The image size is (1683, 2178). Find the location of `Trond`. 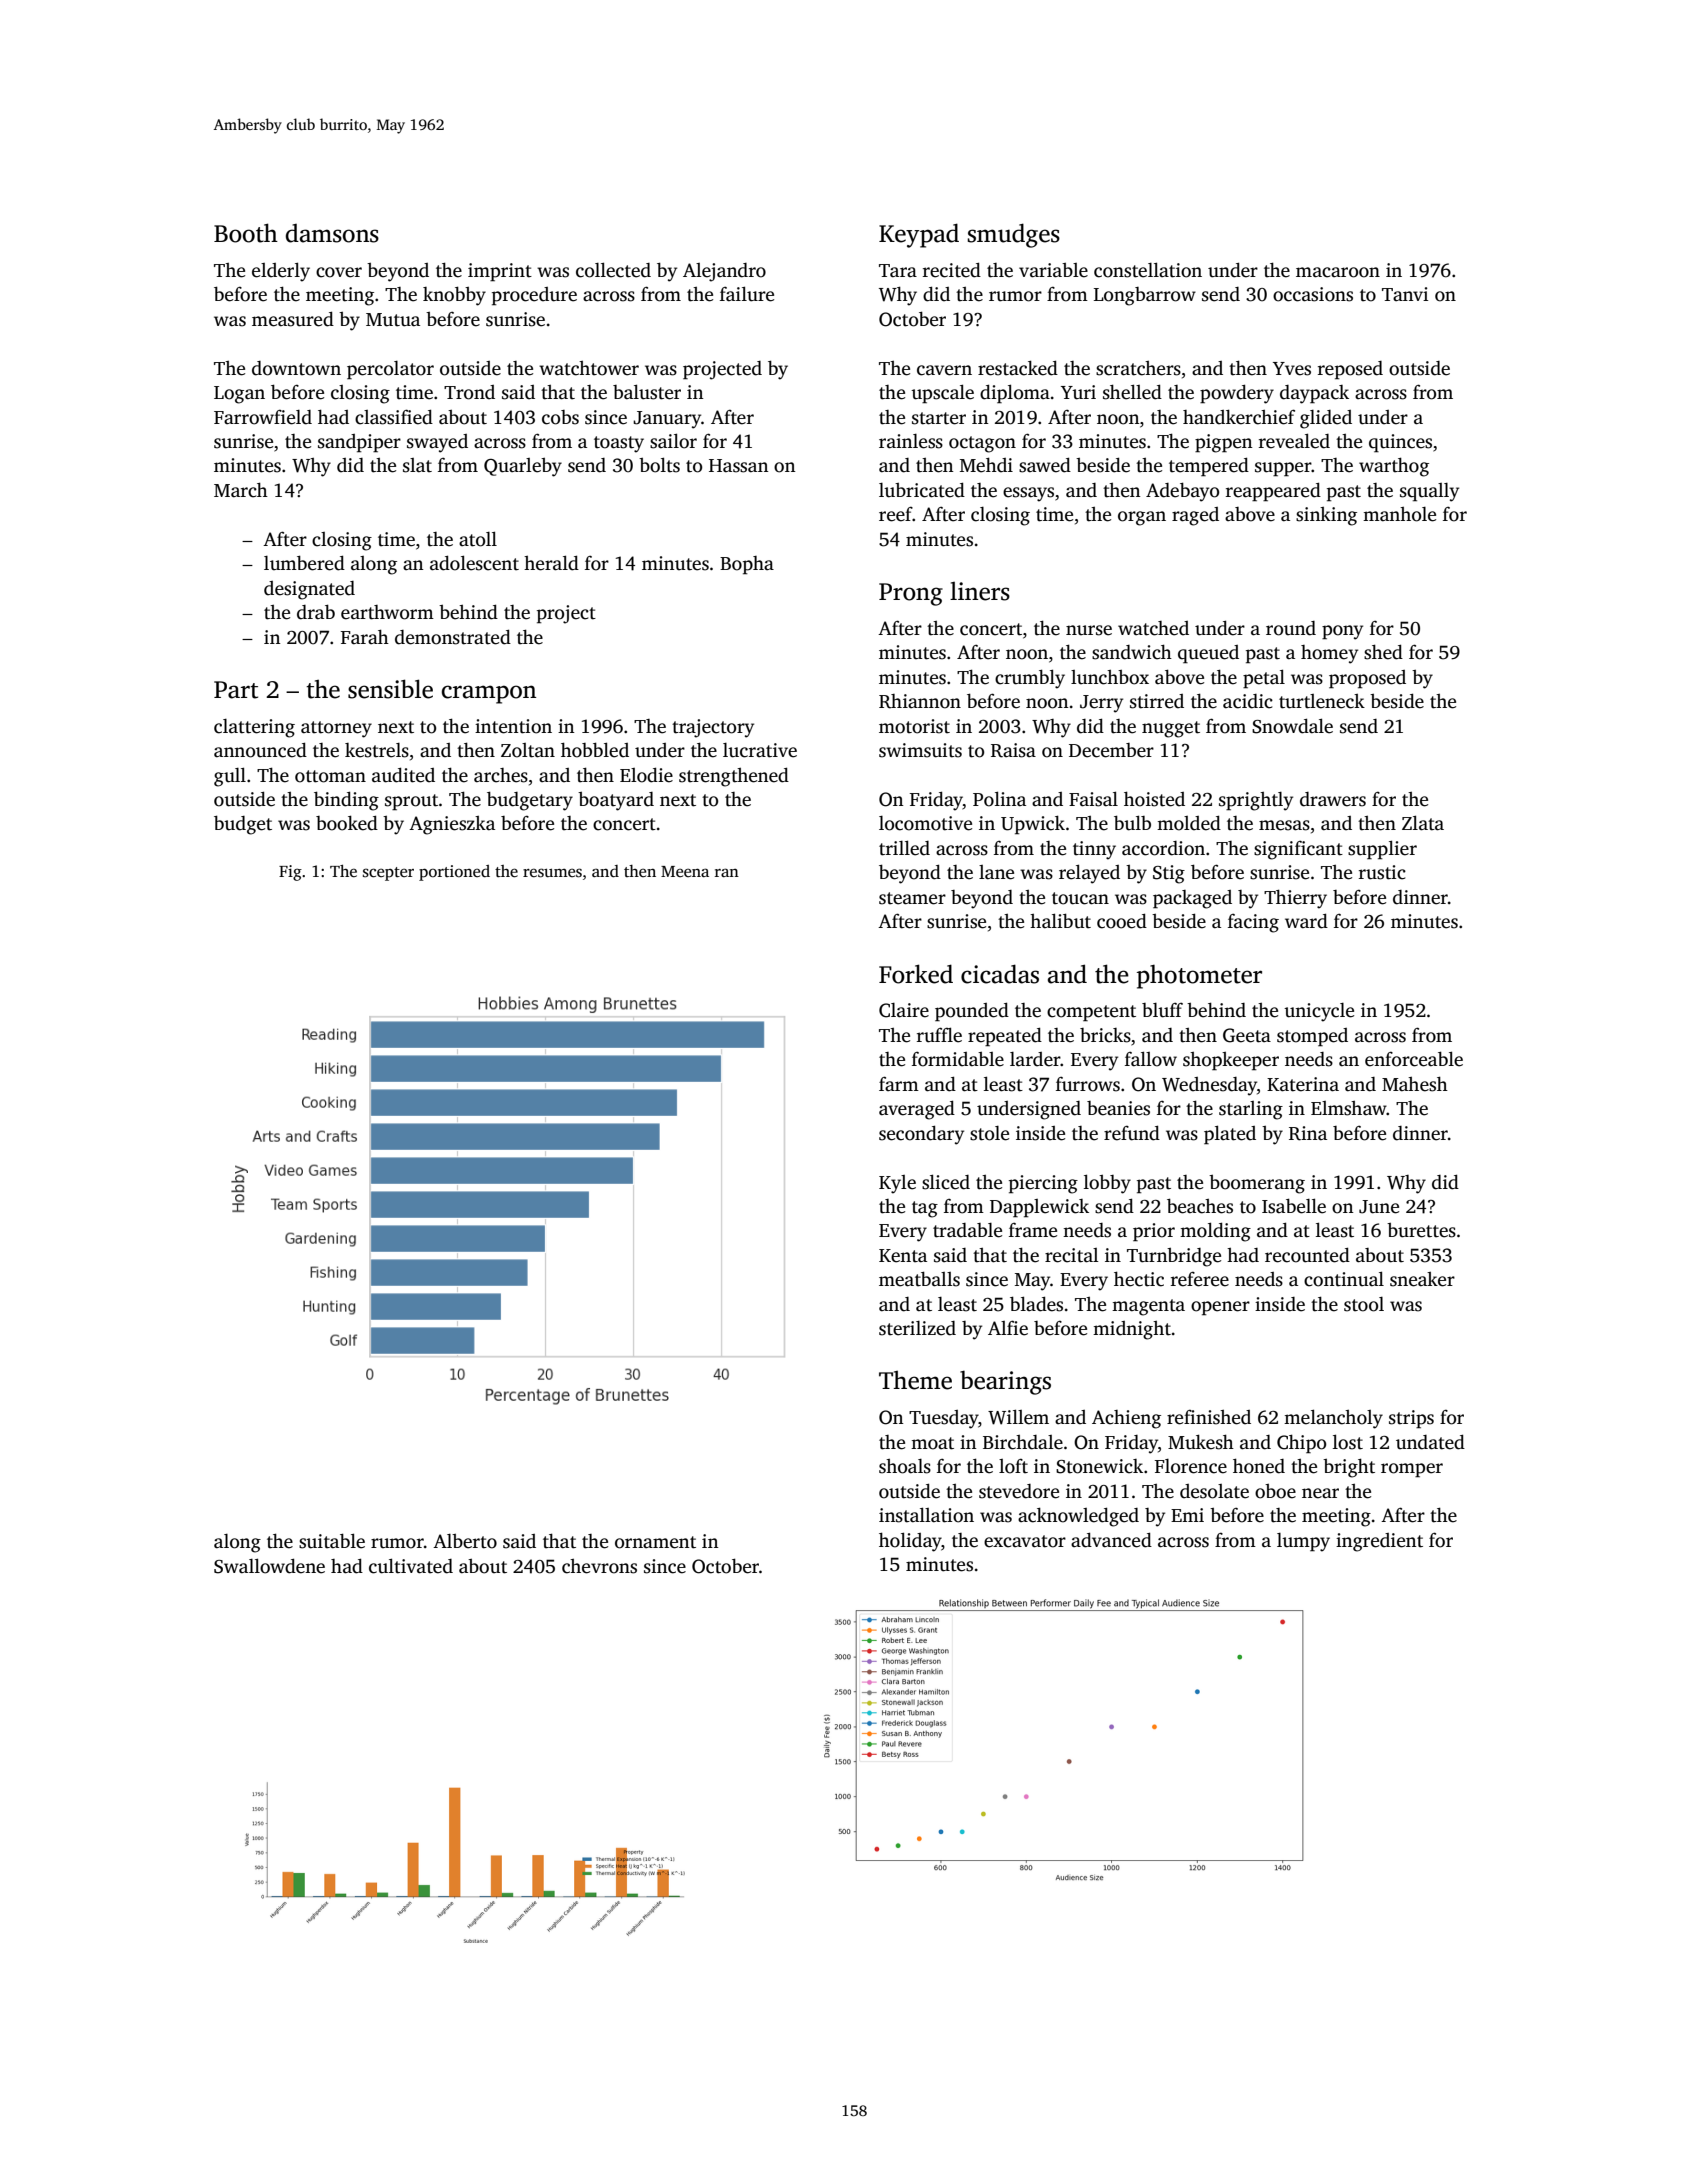

Trond is located at coordinates (469, 392).
